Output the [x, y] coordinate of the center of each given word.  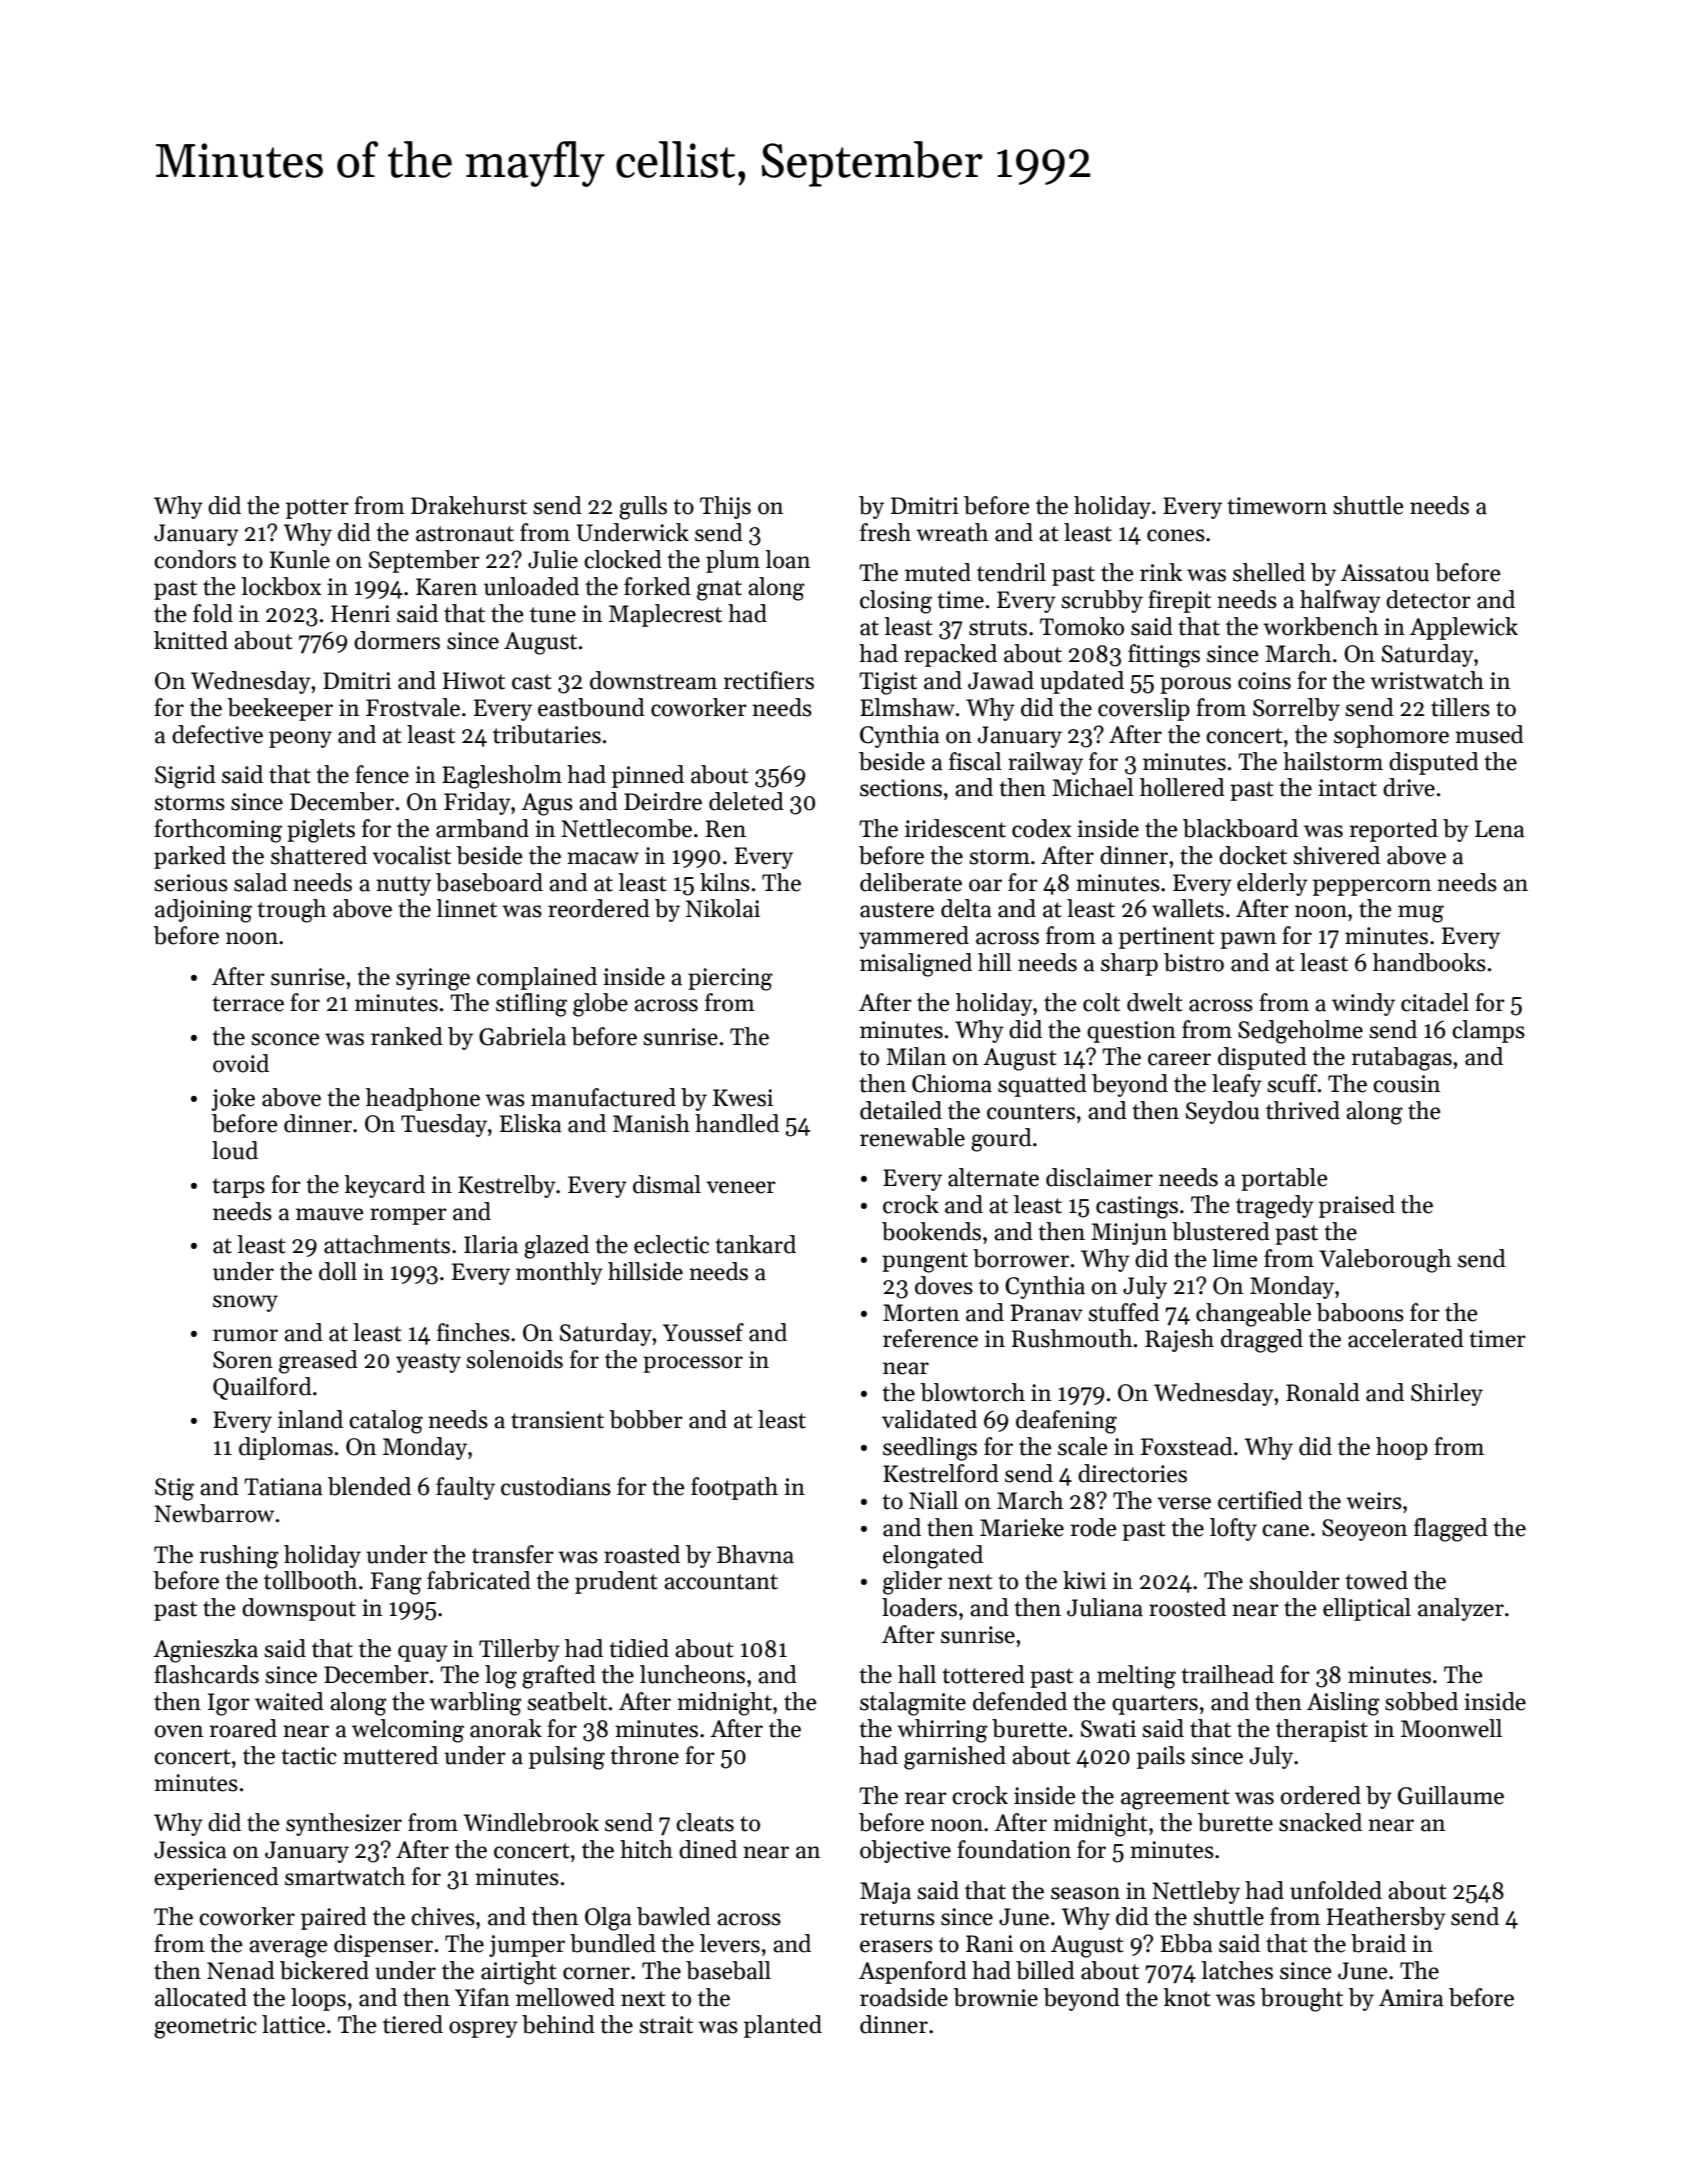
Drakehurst [469, 505]
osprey [483, 2029]
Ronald [1323, 1392]
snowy [245, 1303]
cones [1176, 535]
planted [783, 2026]
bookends [931, 1231]
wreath [952, 532]
